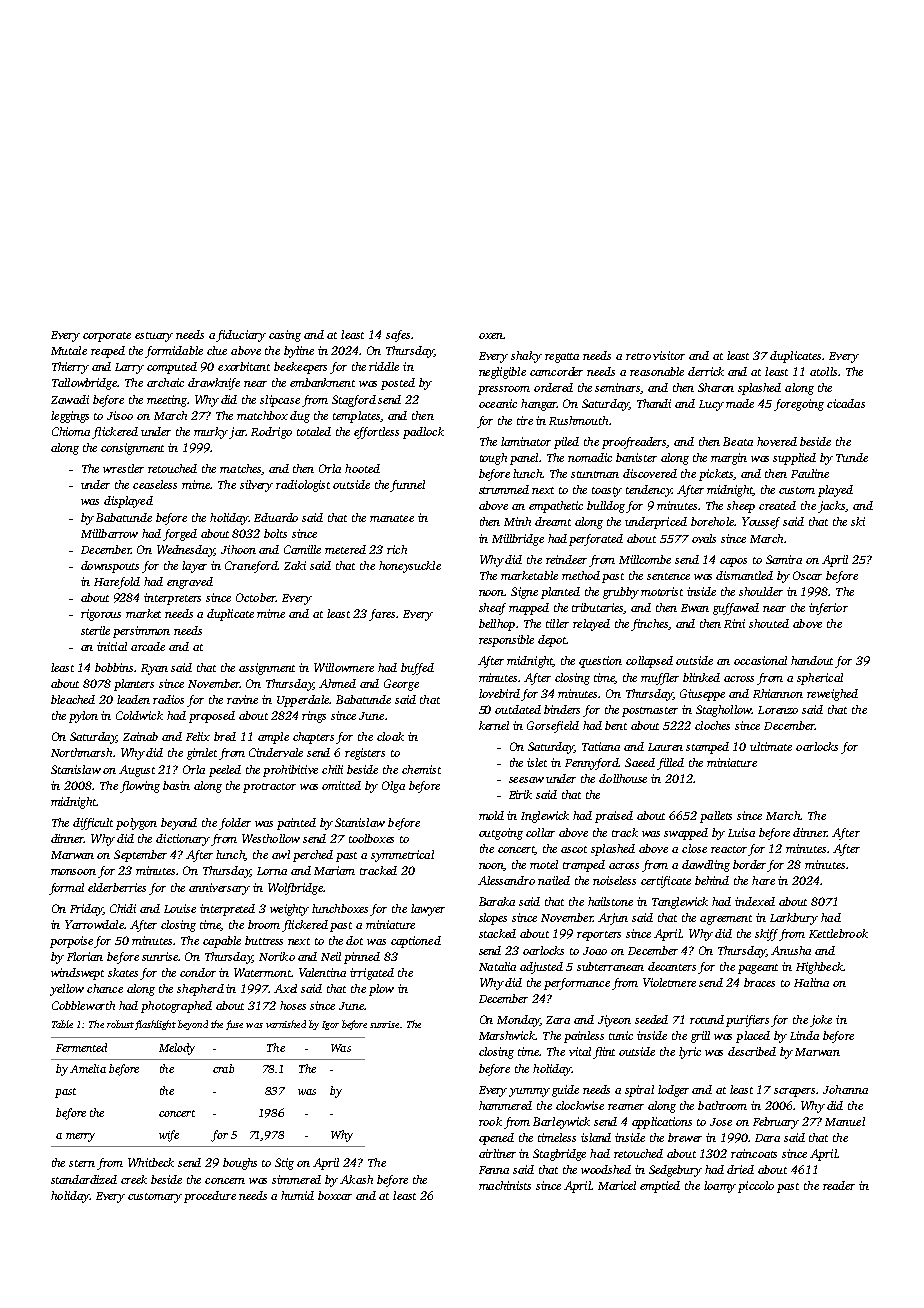 The image size is (924, 1308). Describe the element at coordinates (595, 474) in the screenshot. I see `stuntman` at that location.
